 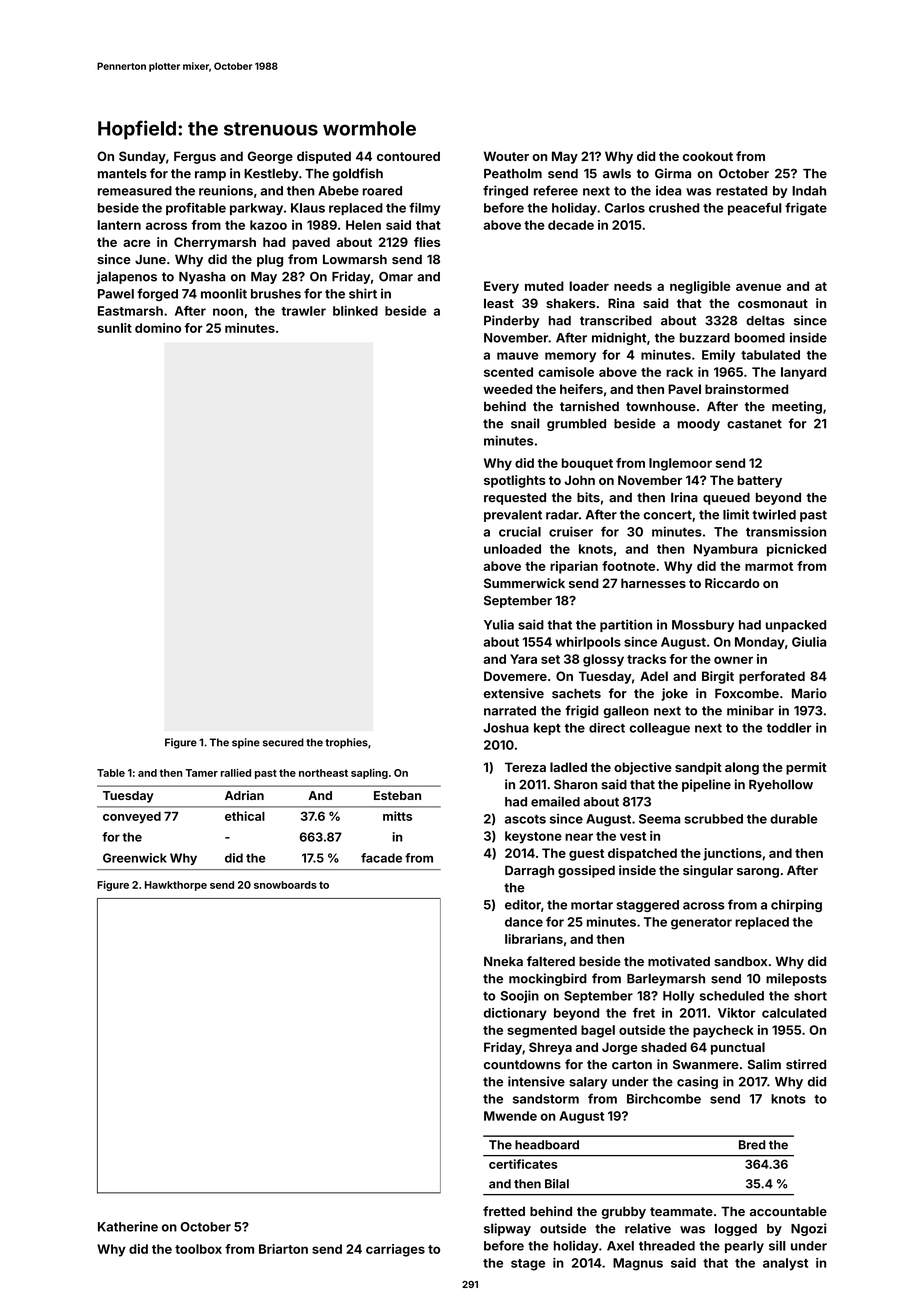 I want to click on Sunday, so click(x=142, y=157).
